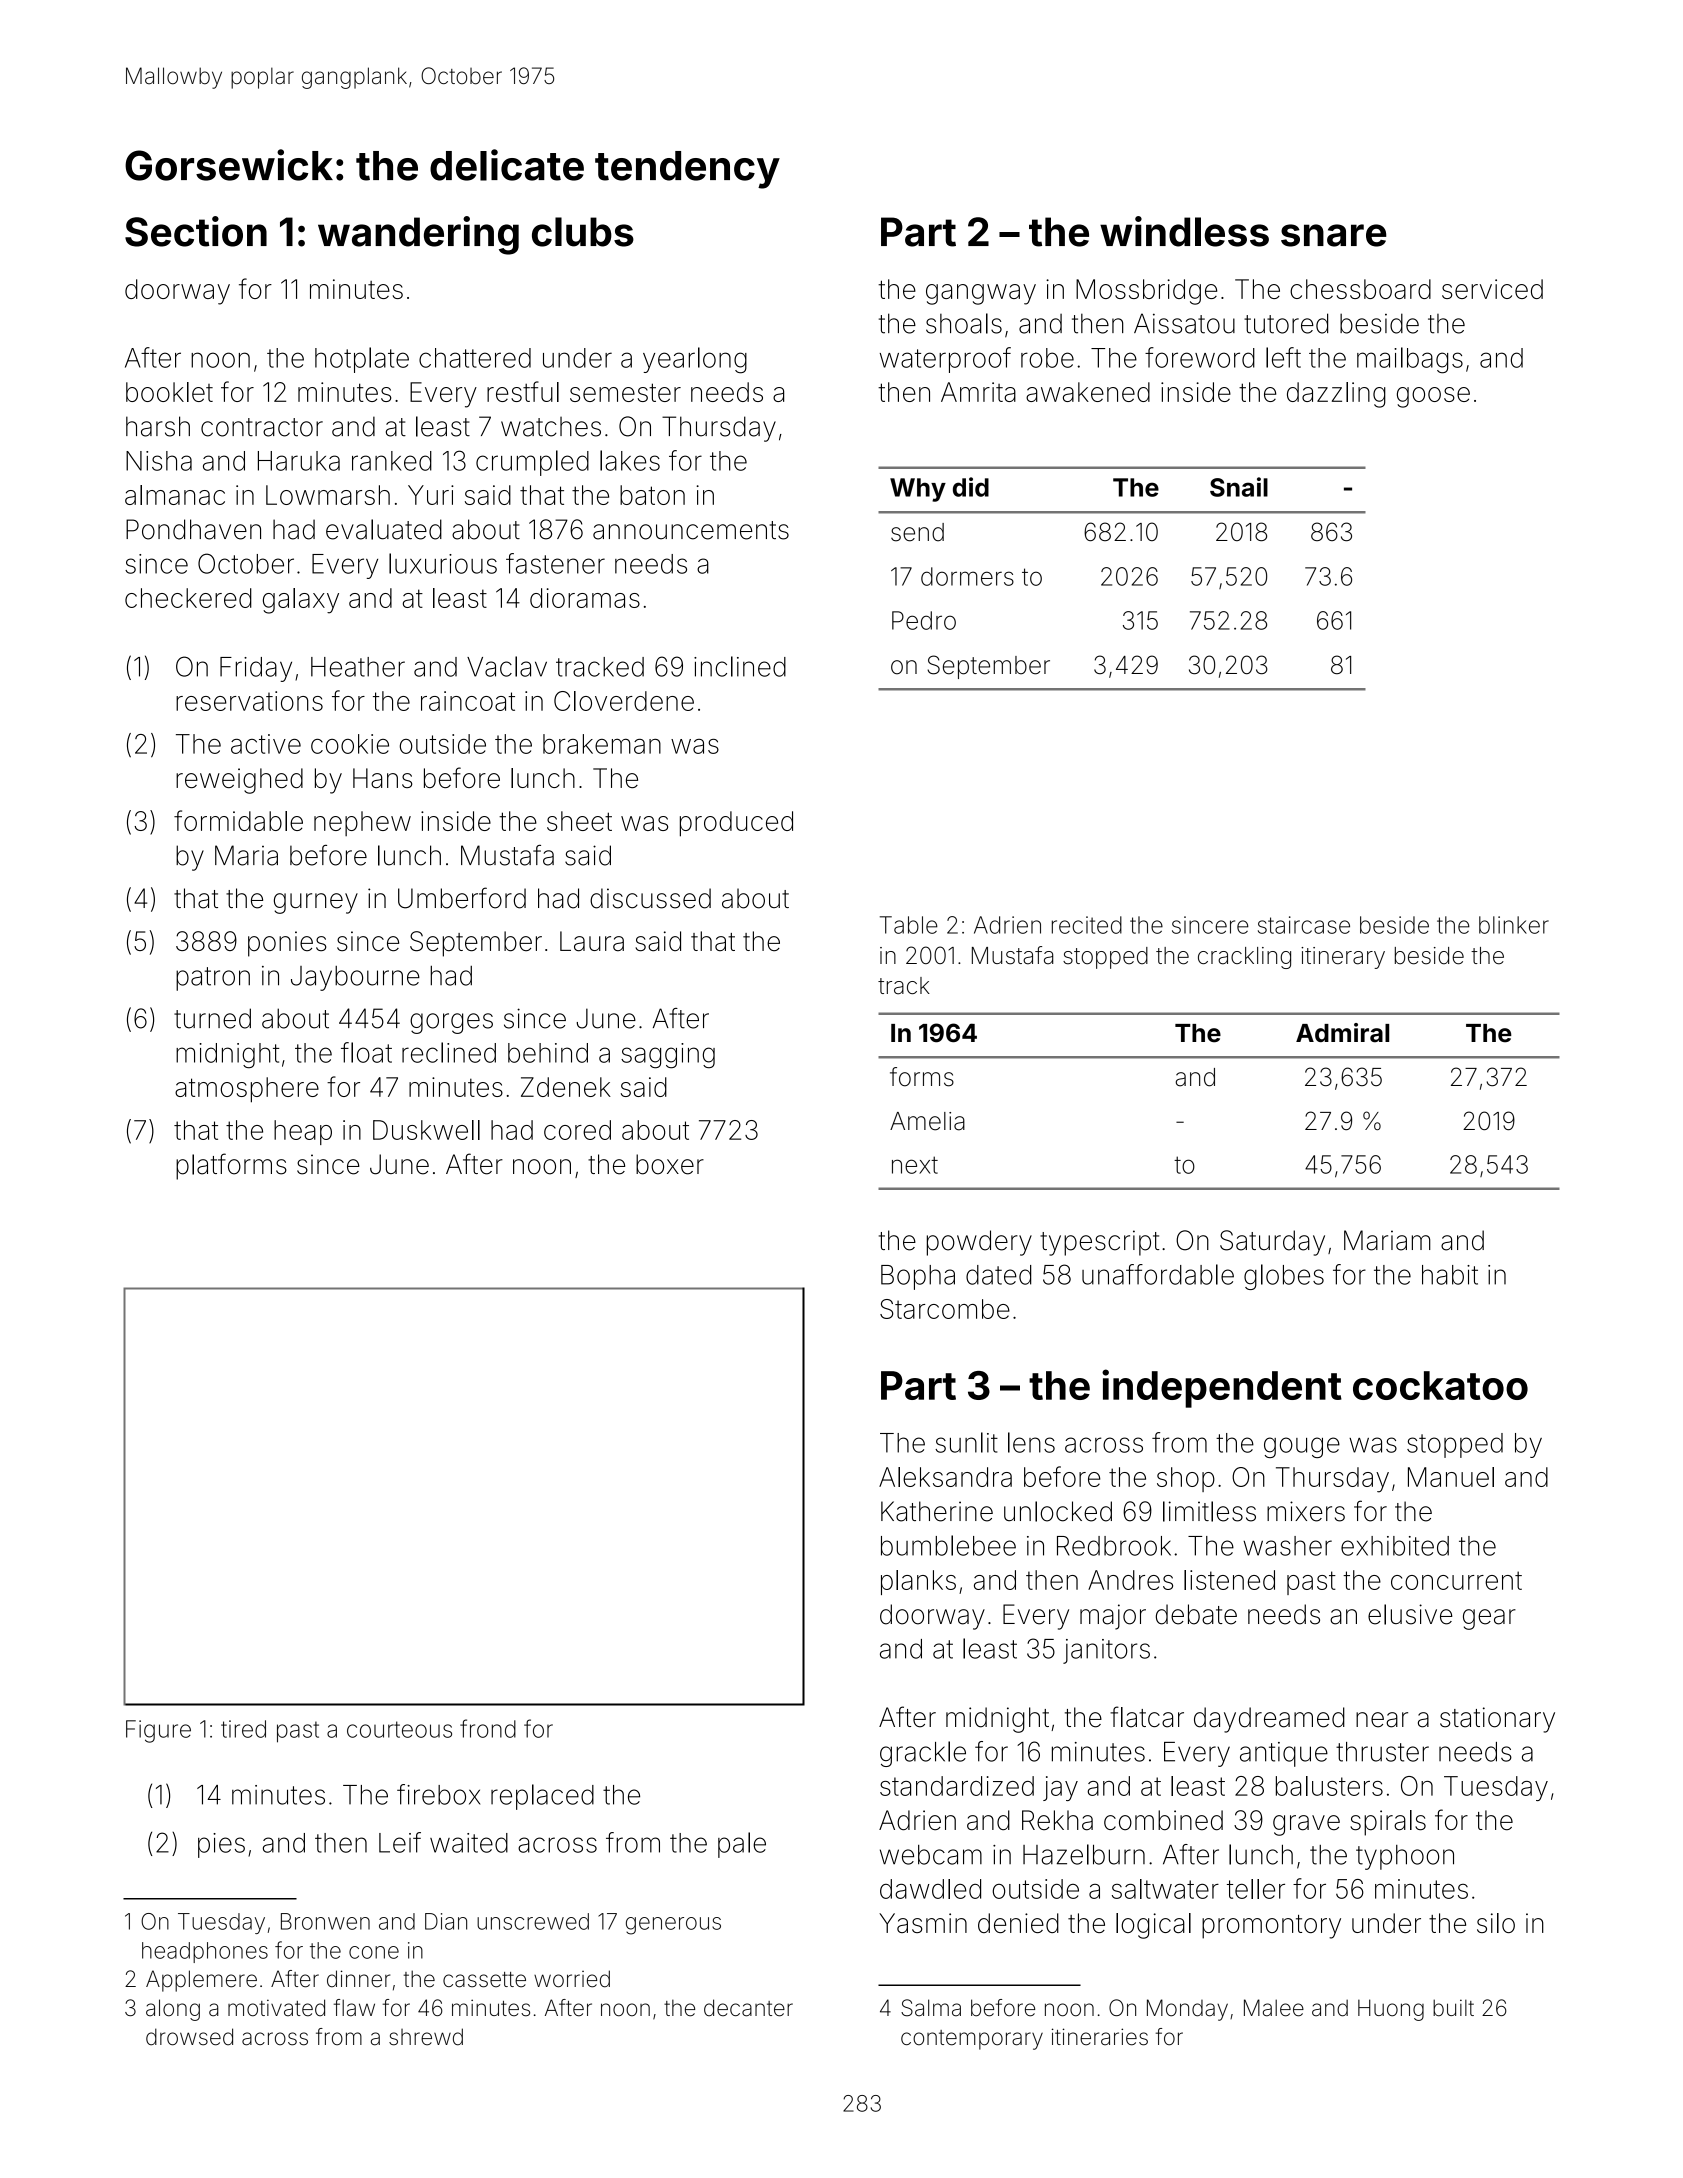 The image size is (1683, 2178). Describe the element at coordinates (1342, 1033) in the page. I see `Admiral` at that location.
